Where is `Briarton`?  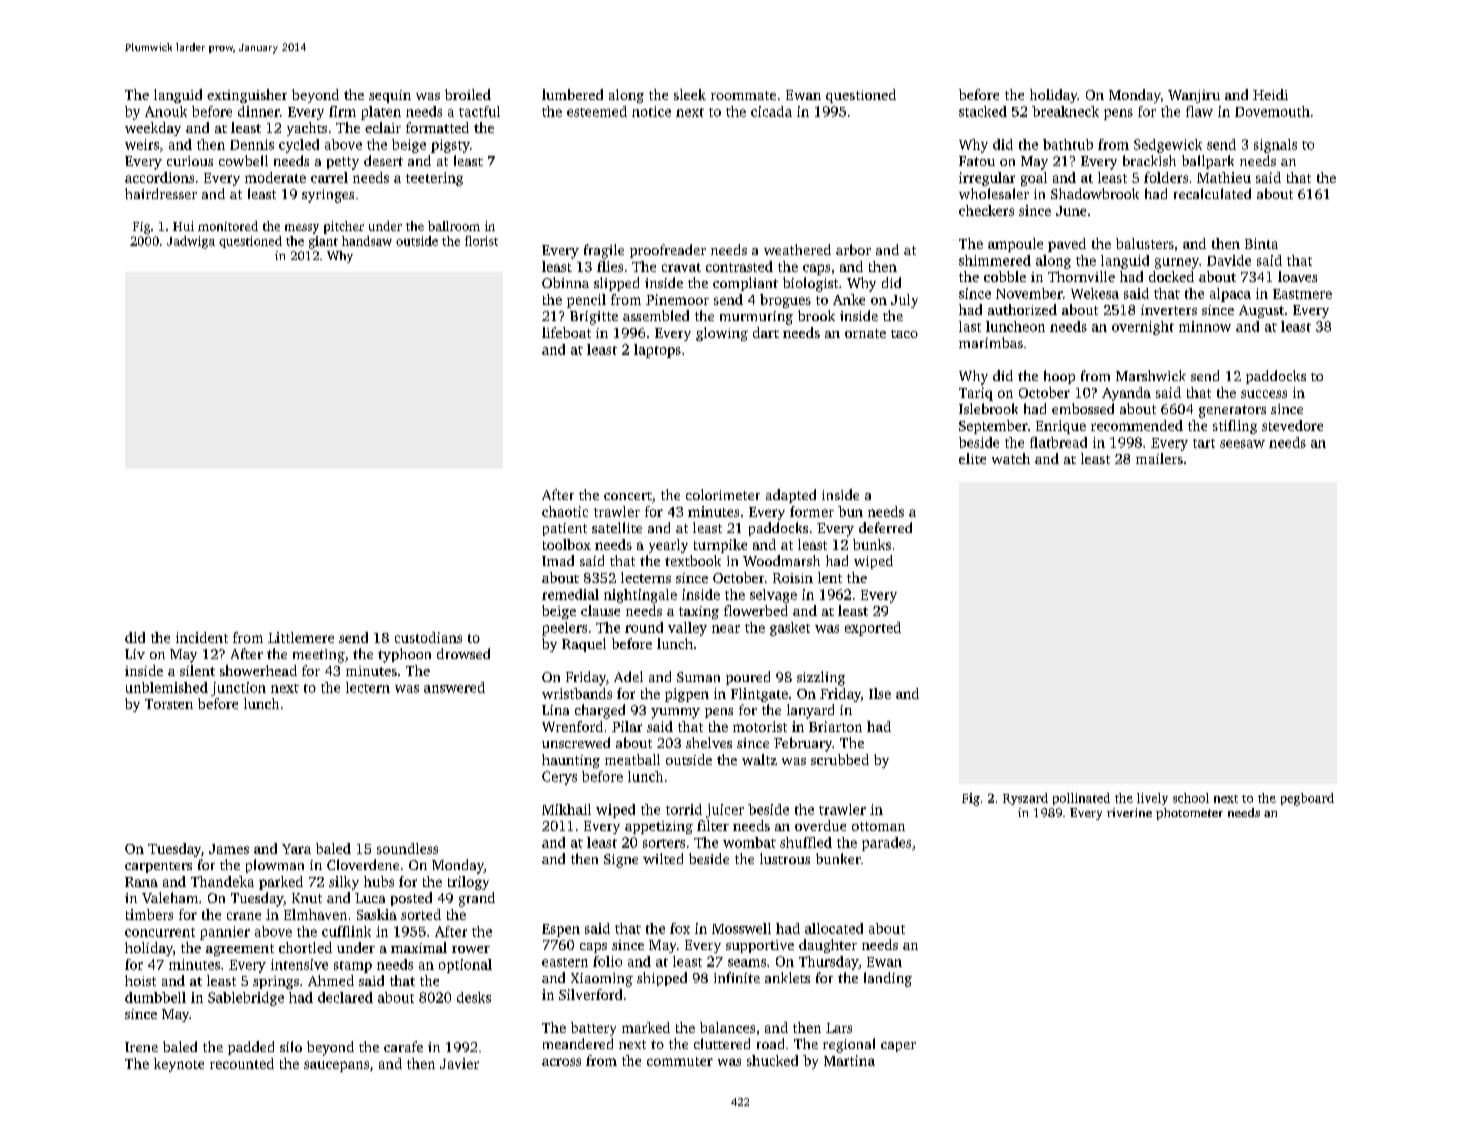
Briarton is located at coordinates (835, 726).
